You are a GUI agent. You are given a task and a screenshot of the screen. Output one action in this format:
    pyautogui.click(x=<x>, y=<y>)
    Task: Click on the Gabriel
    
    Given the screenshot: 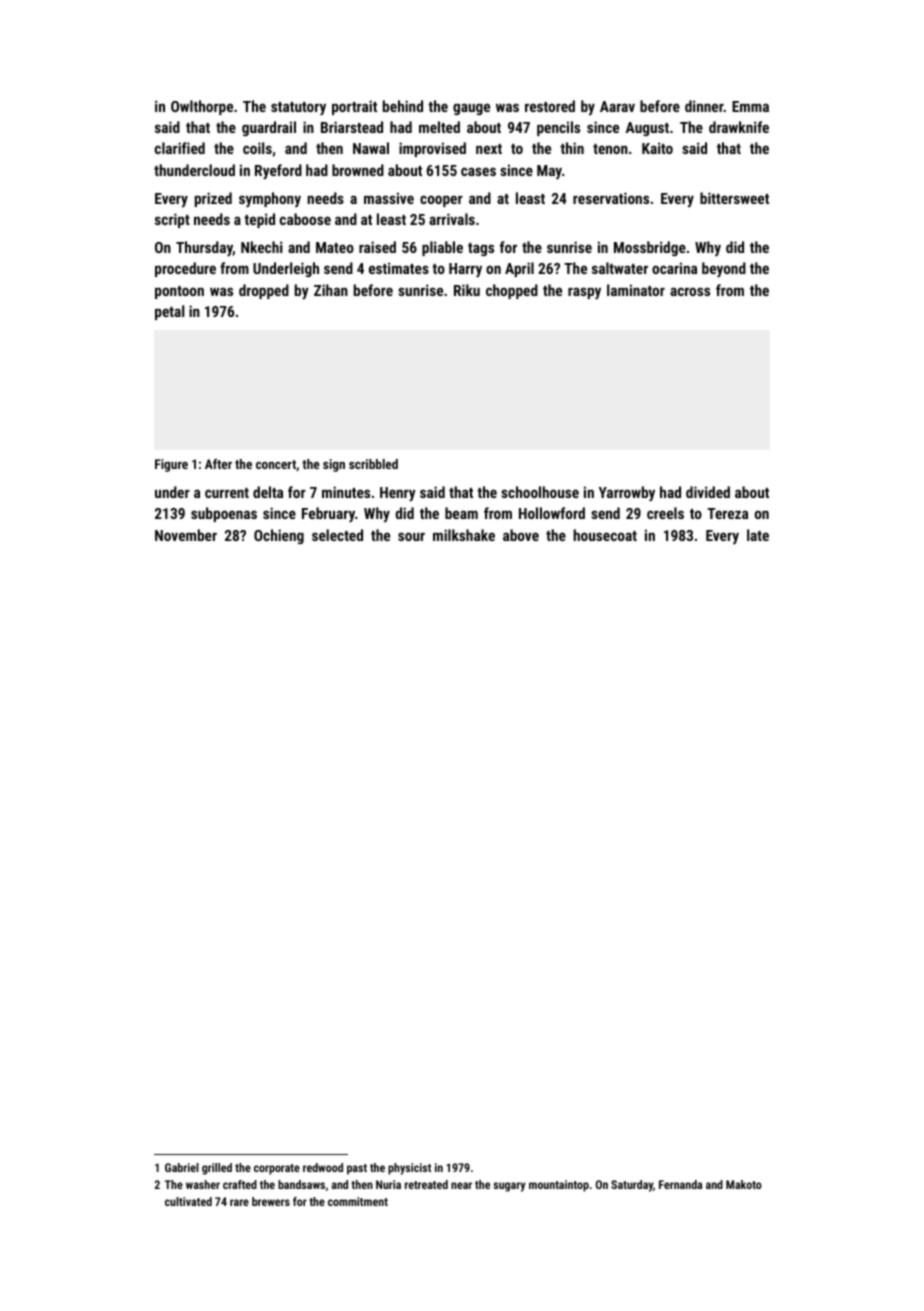 What is the action you would take?
    pyautogui.click(x=182, y=1167)
